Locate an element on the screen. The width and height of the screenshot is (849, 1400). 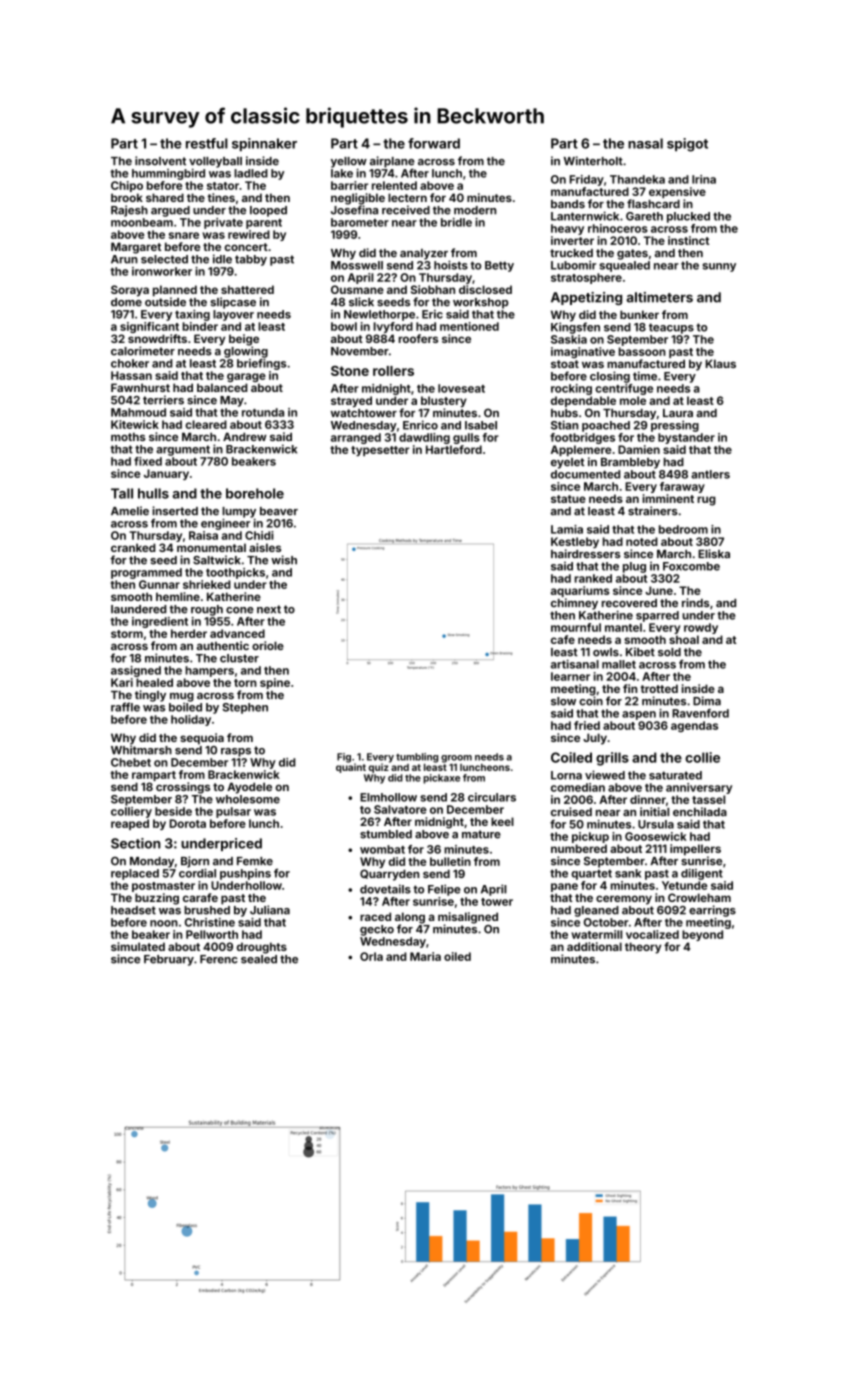
Rajesh is located at coordinates (129, 211).
